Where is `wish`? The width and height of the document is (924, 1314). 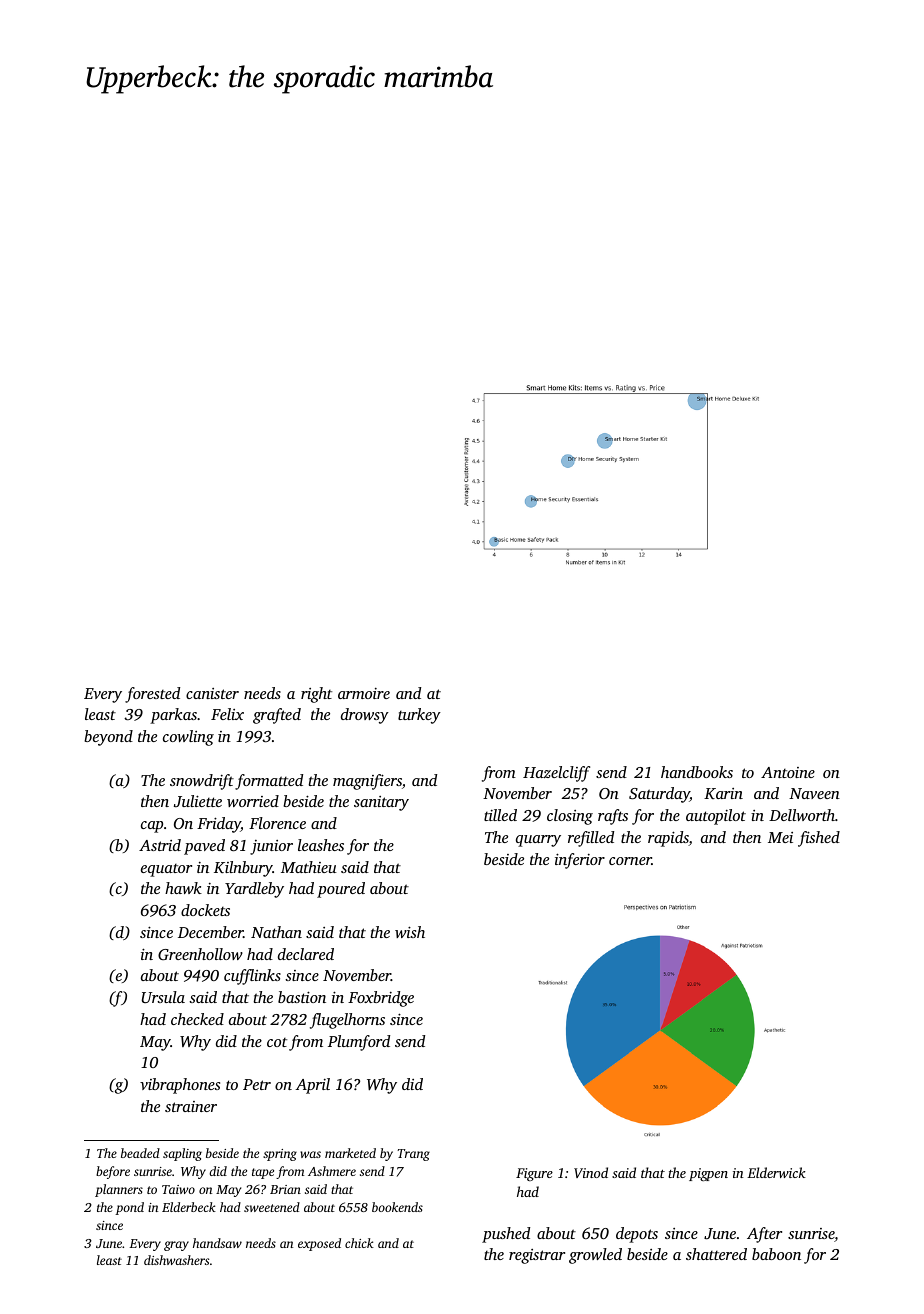 wish is located at coordinates (410, 932).
